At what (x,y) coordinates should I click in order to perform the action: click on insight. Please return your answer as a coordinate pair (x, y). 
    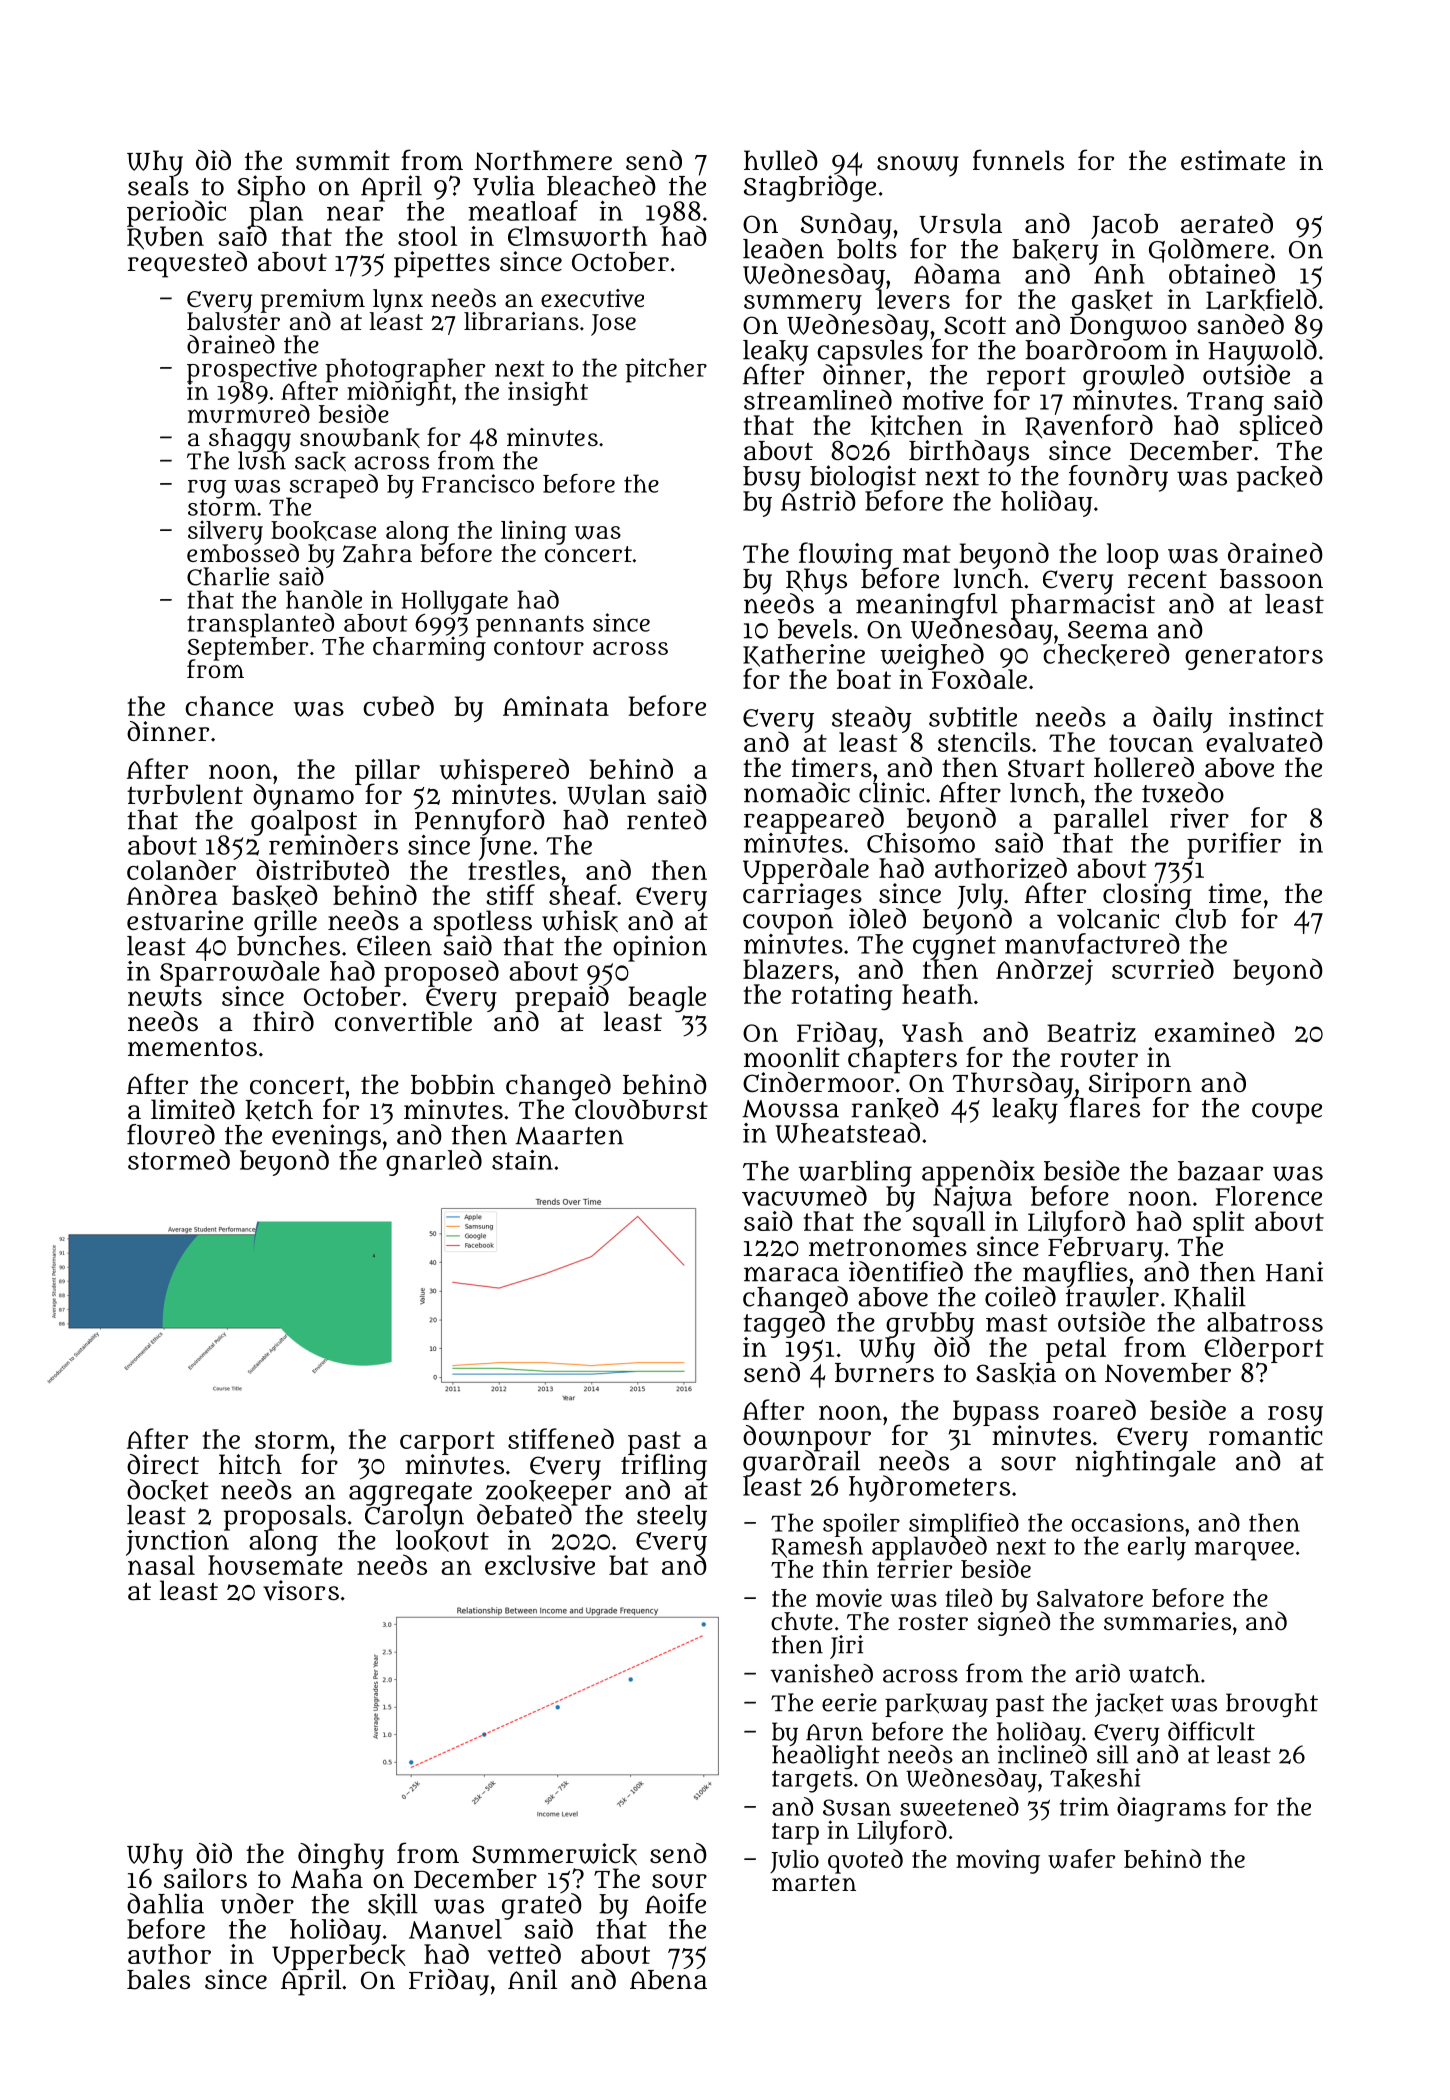
    Looking at the image, I should click on (548, 393).
